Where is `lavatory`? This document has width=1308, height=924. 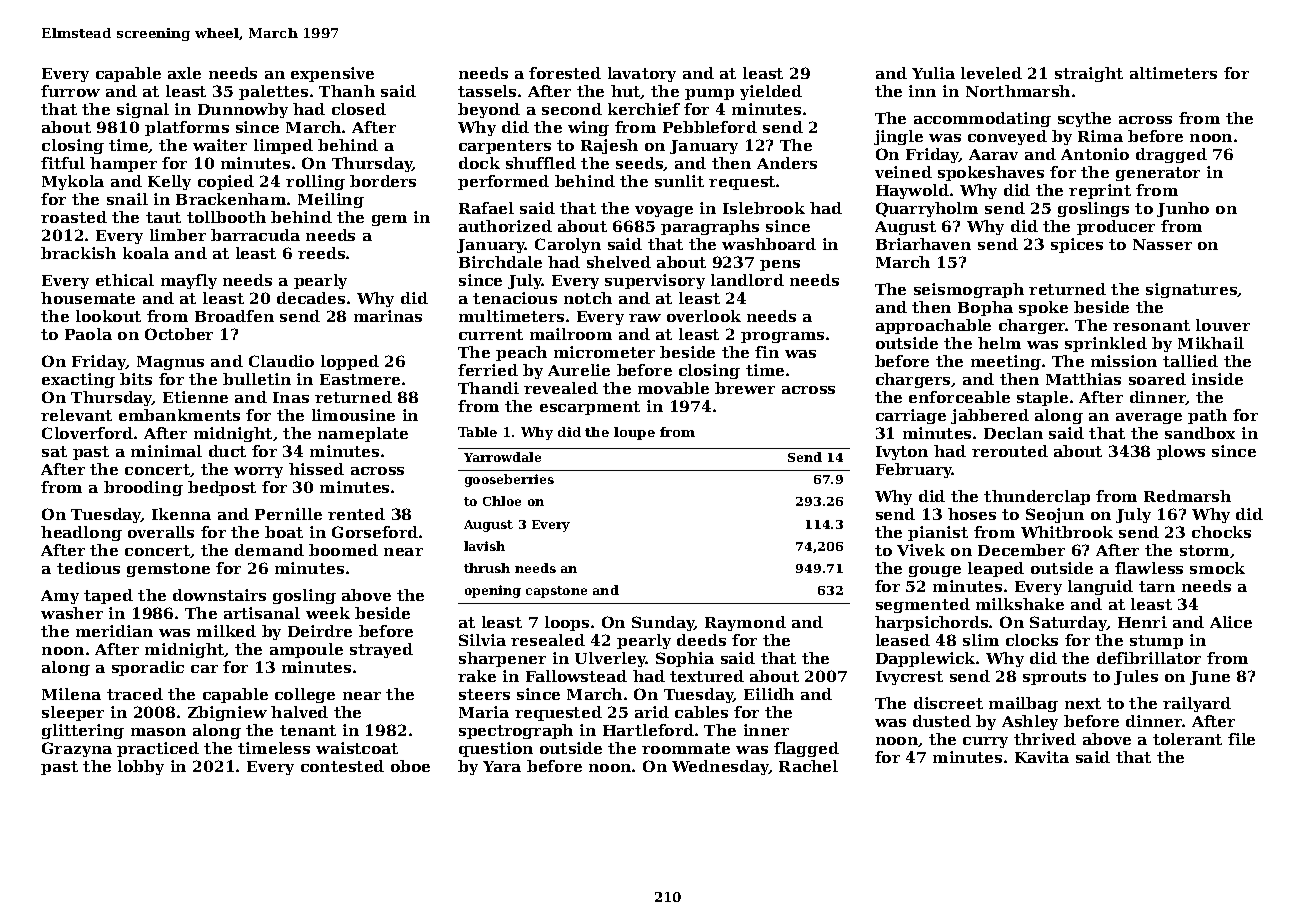
lavatory is located at coordinates (642, 74).
